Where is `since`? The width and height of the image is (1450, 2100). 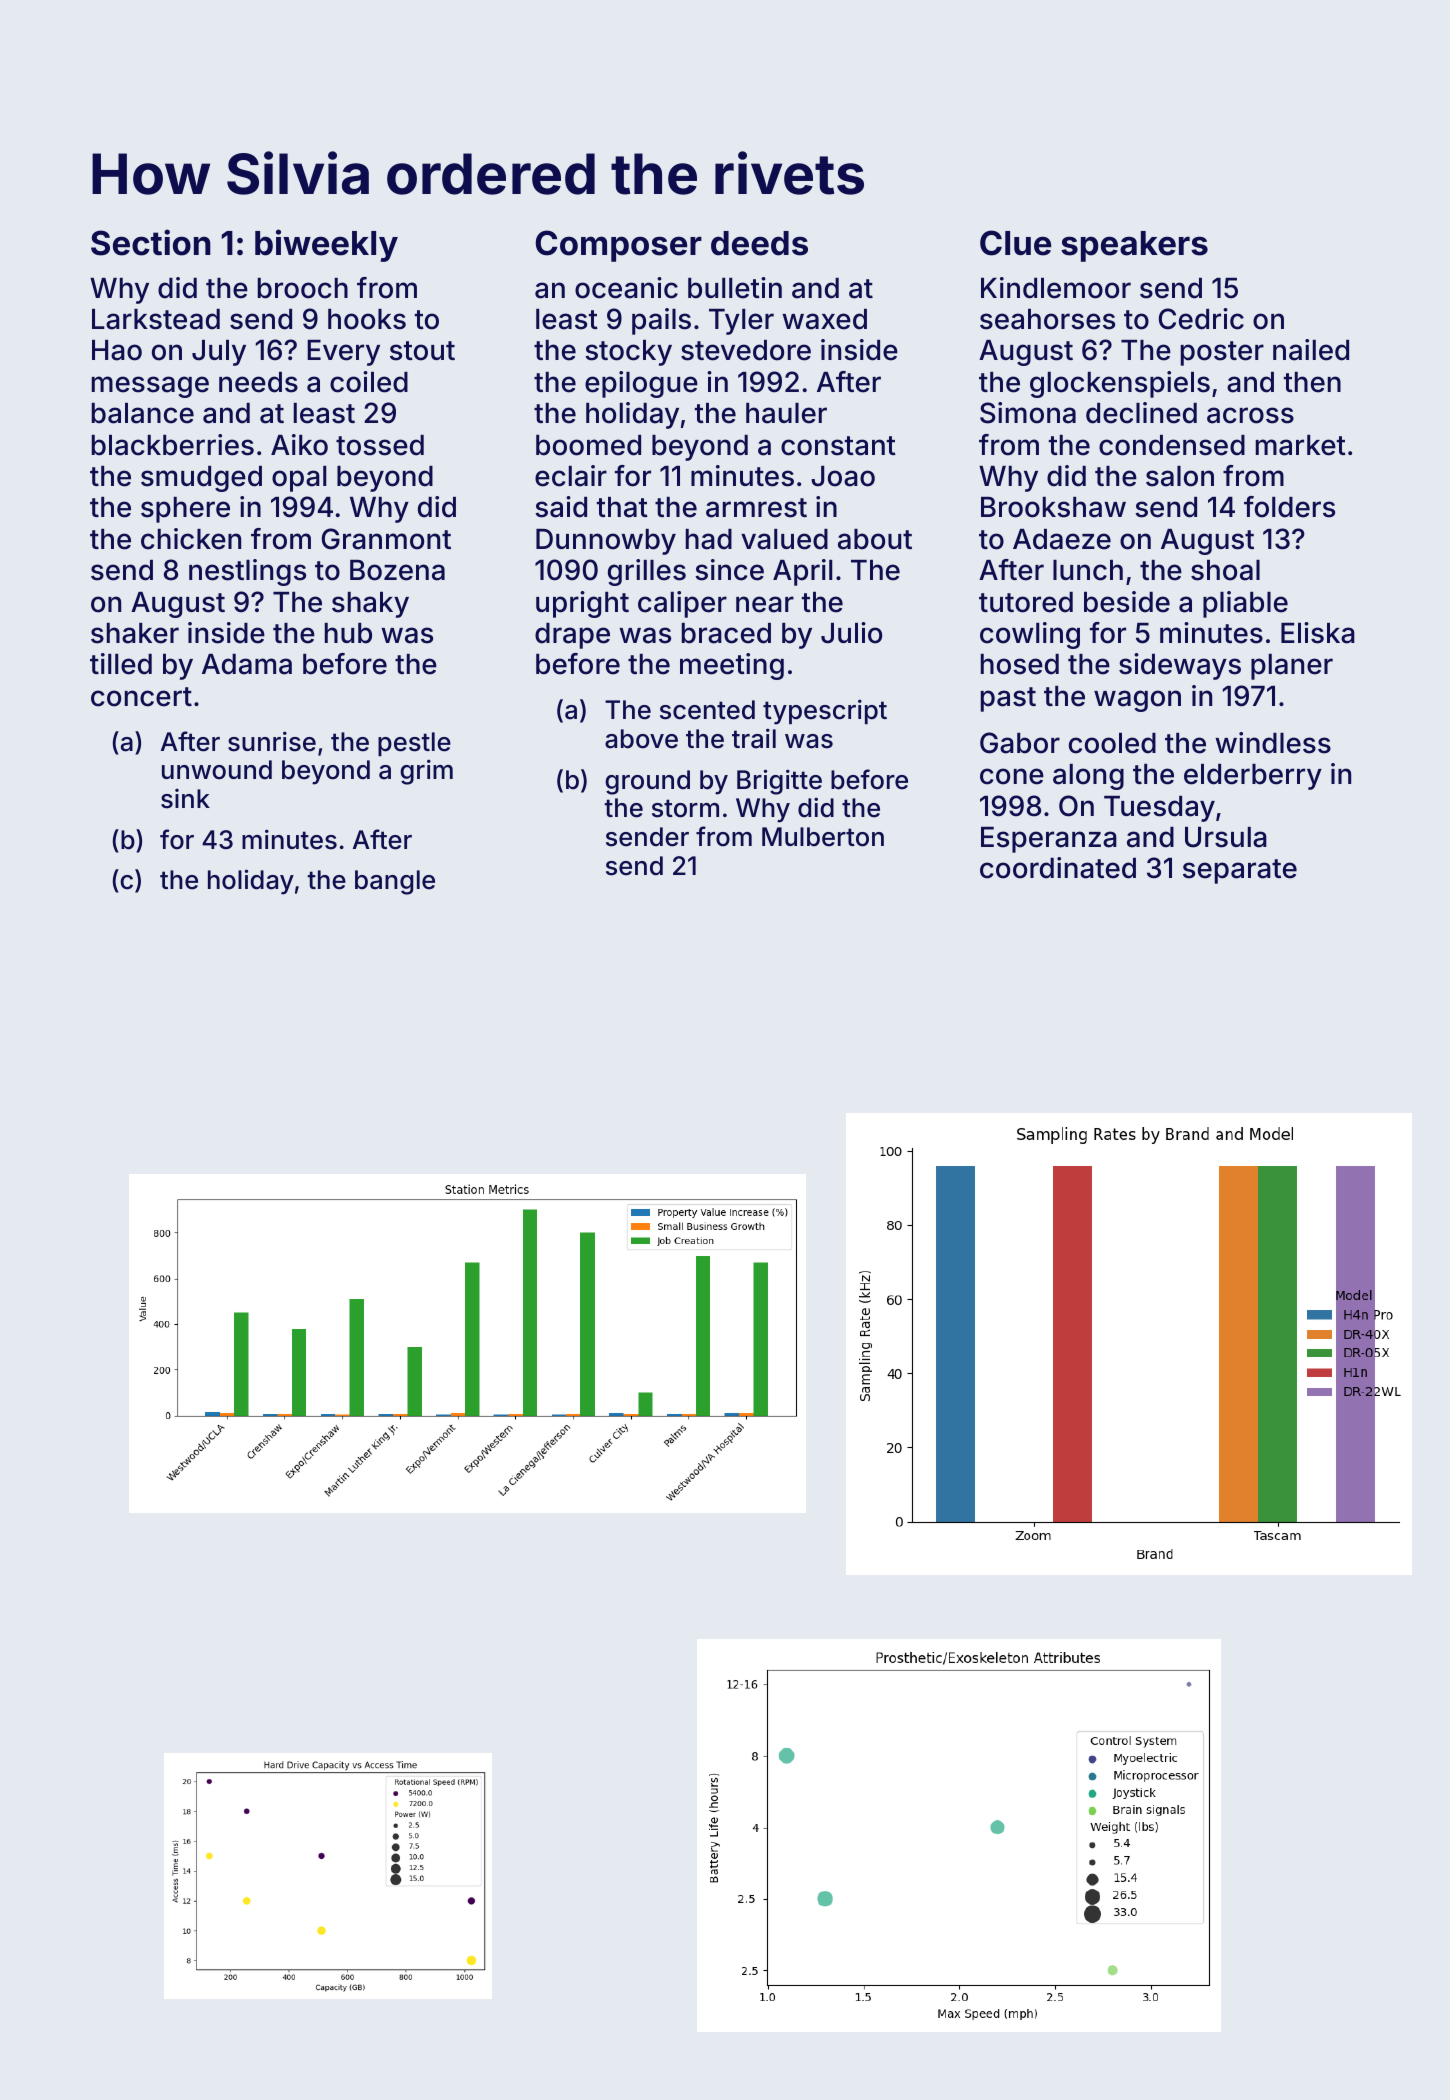 since is located at coordinates (729, 570).
